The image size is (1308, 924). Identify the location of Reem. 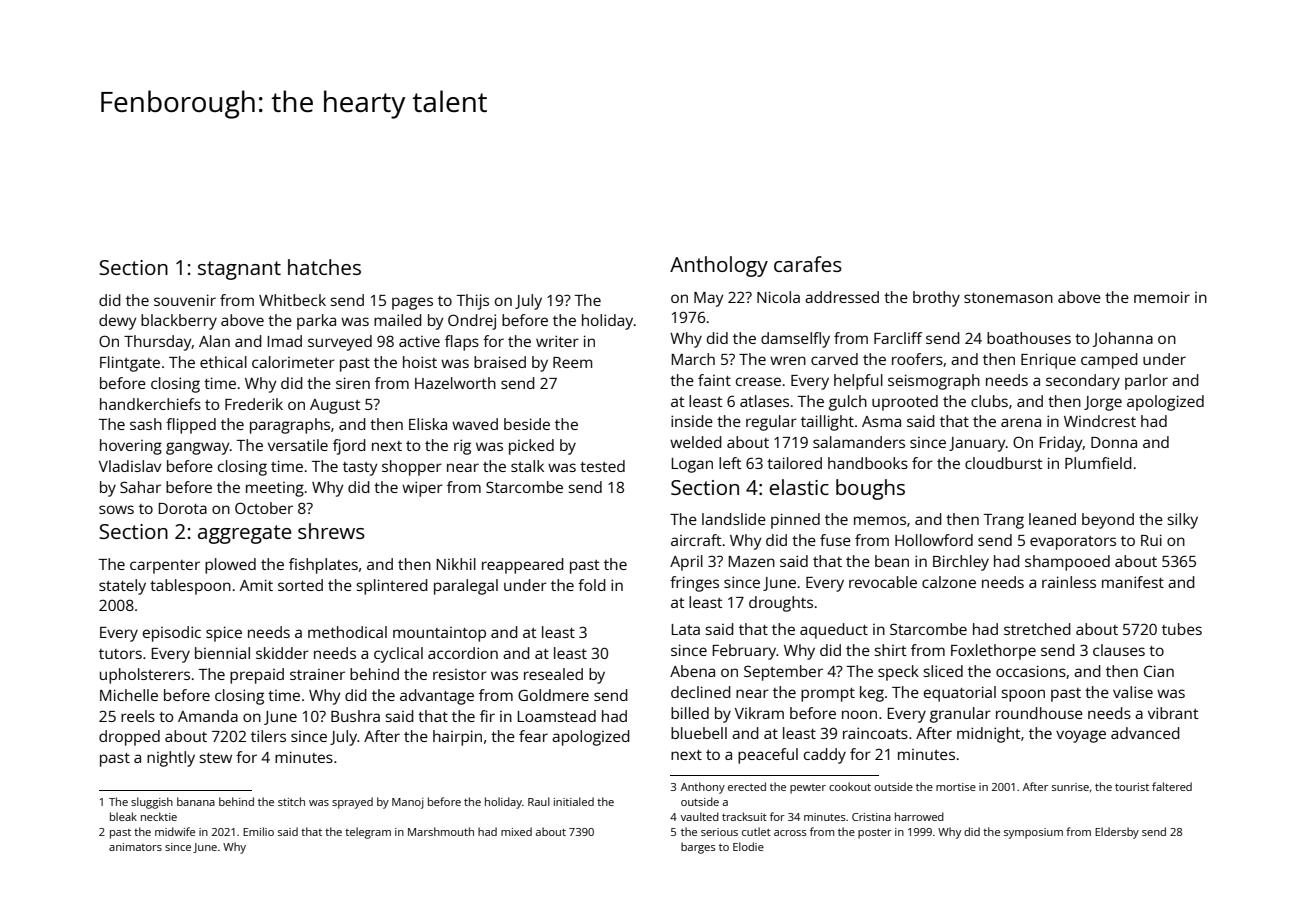
(572, 362).
